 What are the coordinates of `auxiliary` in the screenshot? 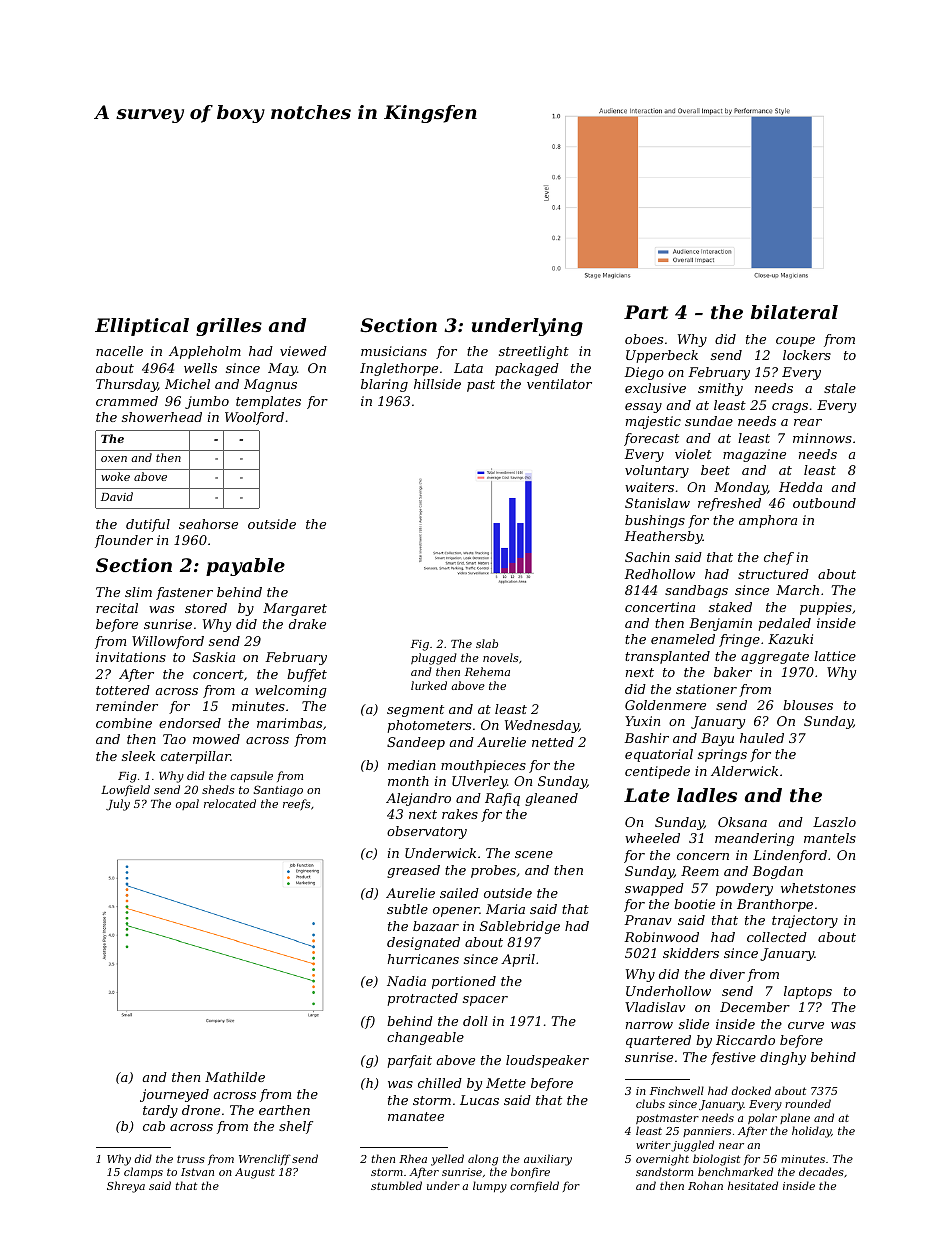 It's located at (548, 1160).
